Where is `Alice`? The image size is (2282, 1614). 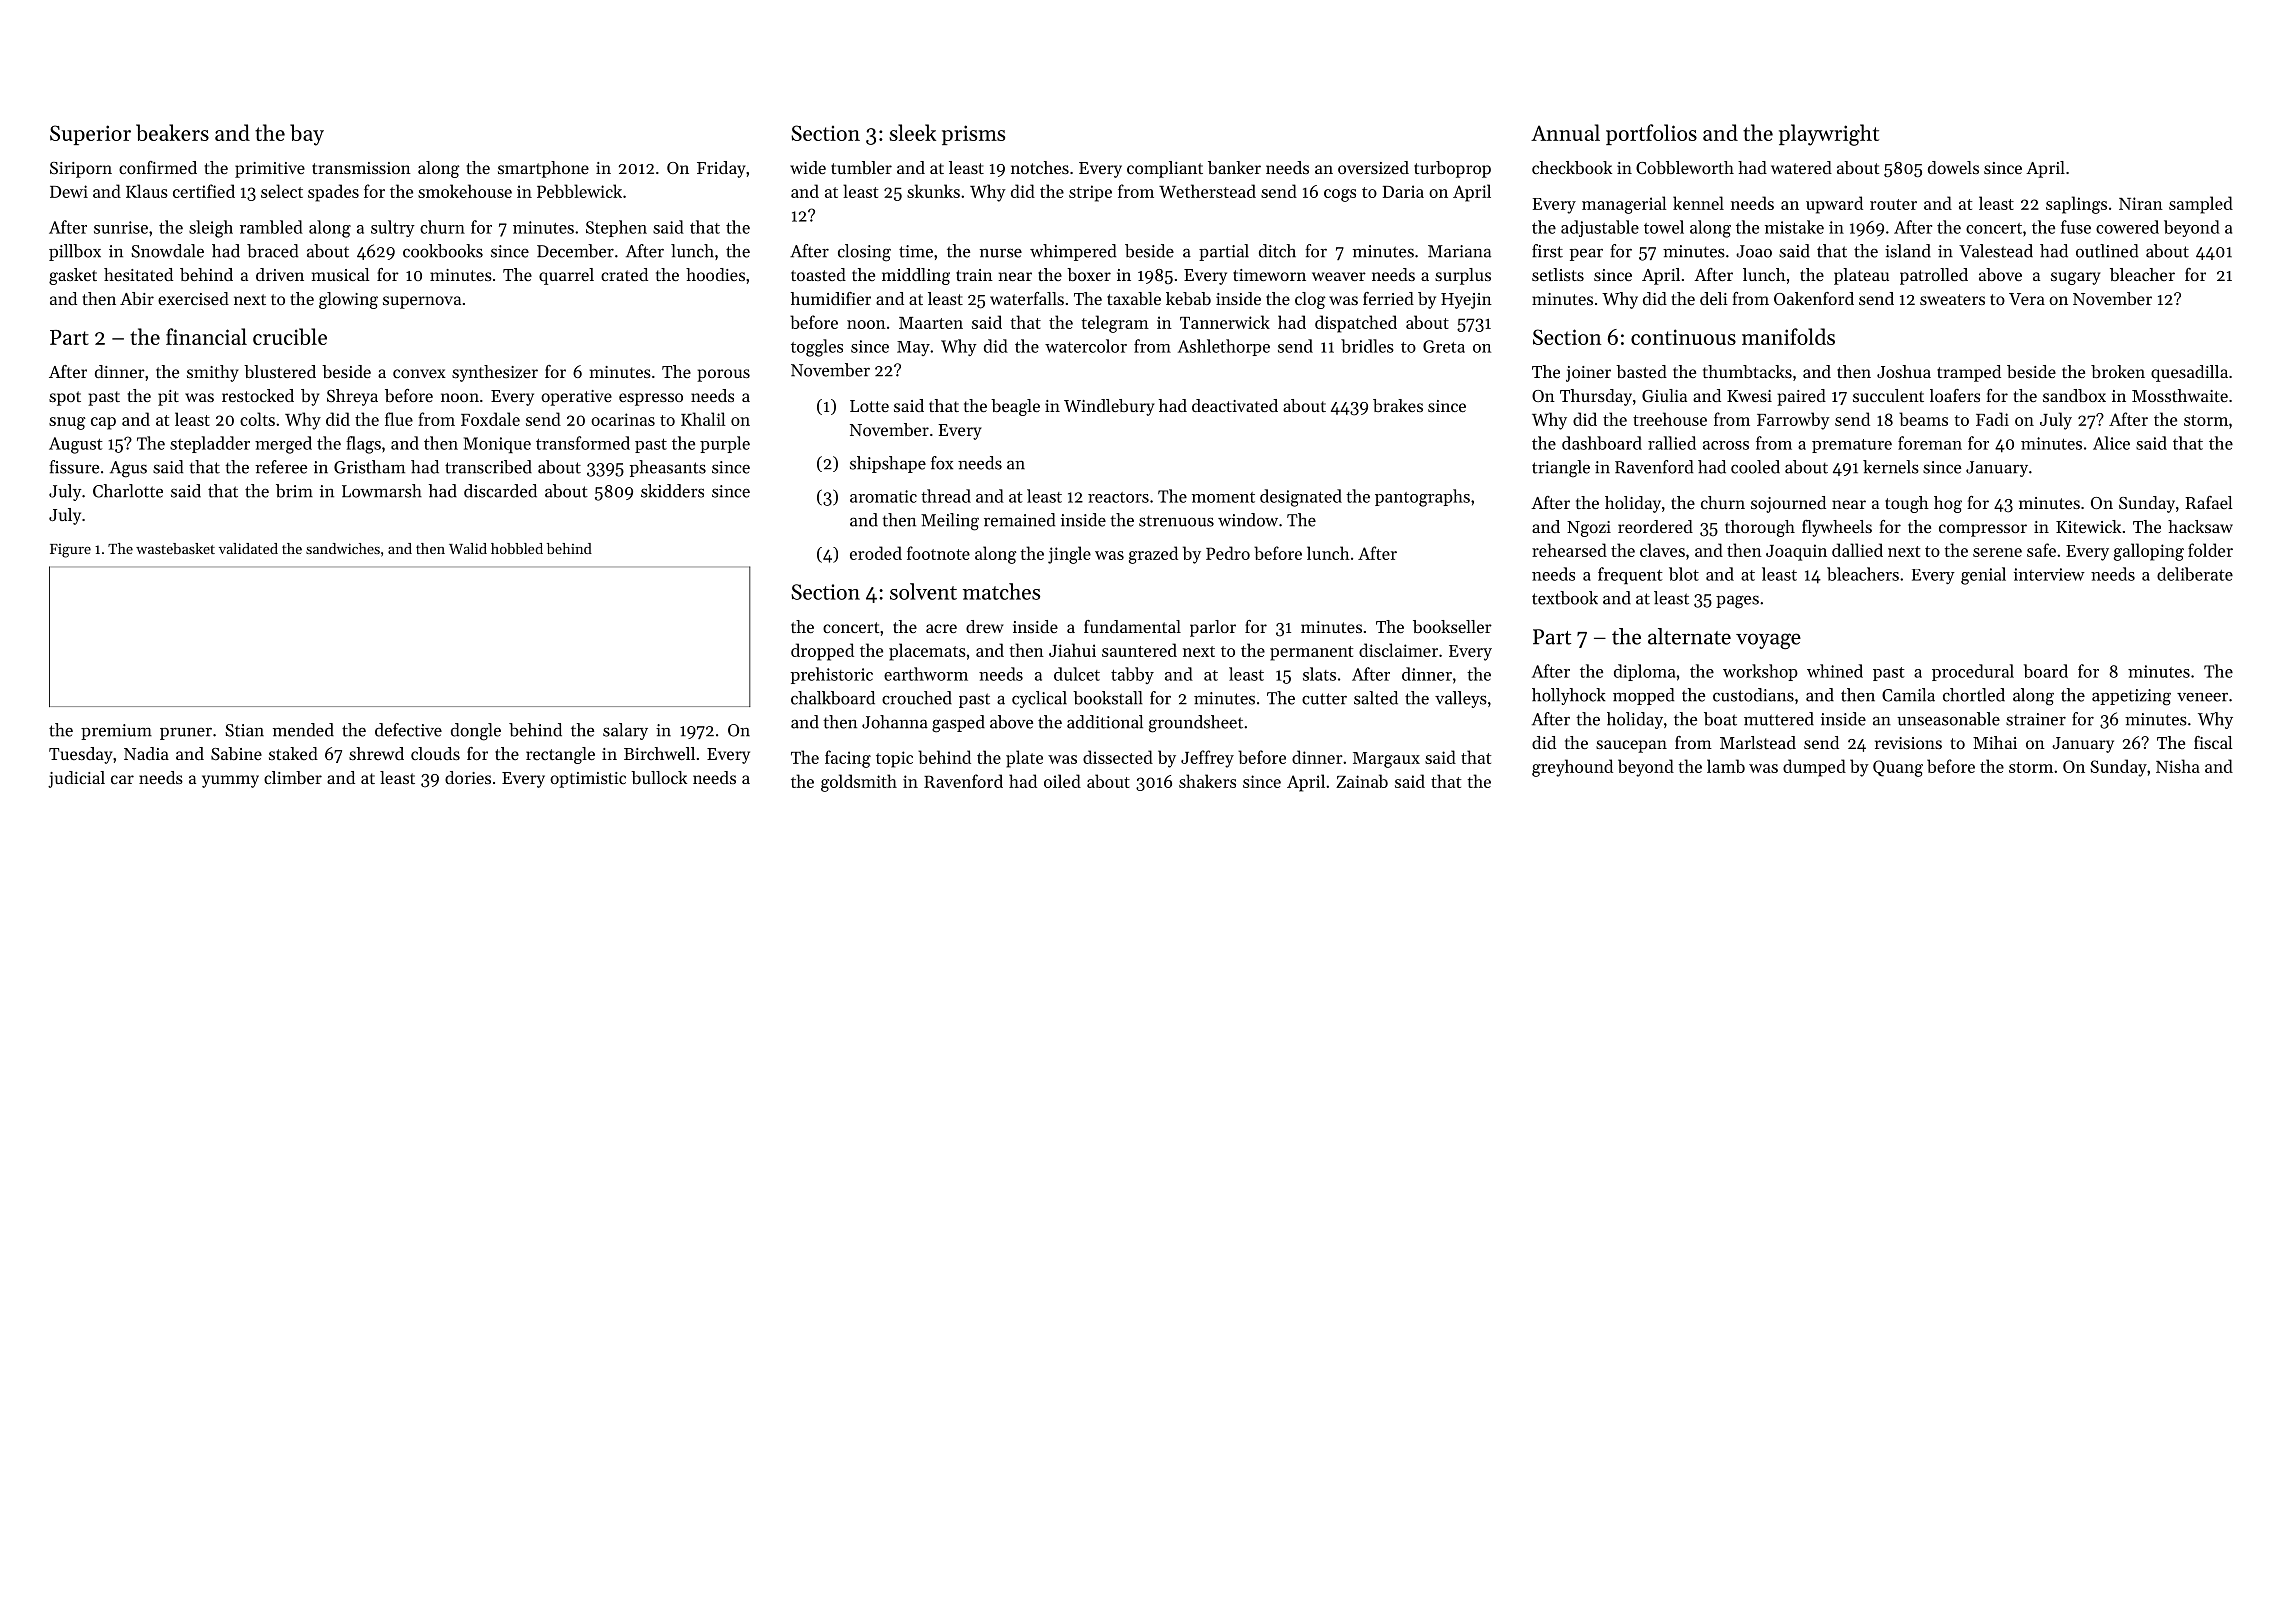 Alice is located at coordinates (2111, 443).
